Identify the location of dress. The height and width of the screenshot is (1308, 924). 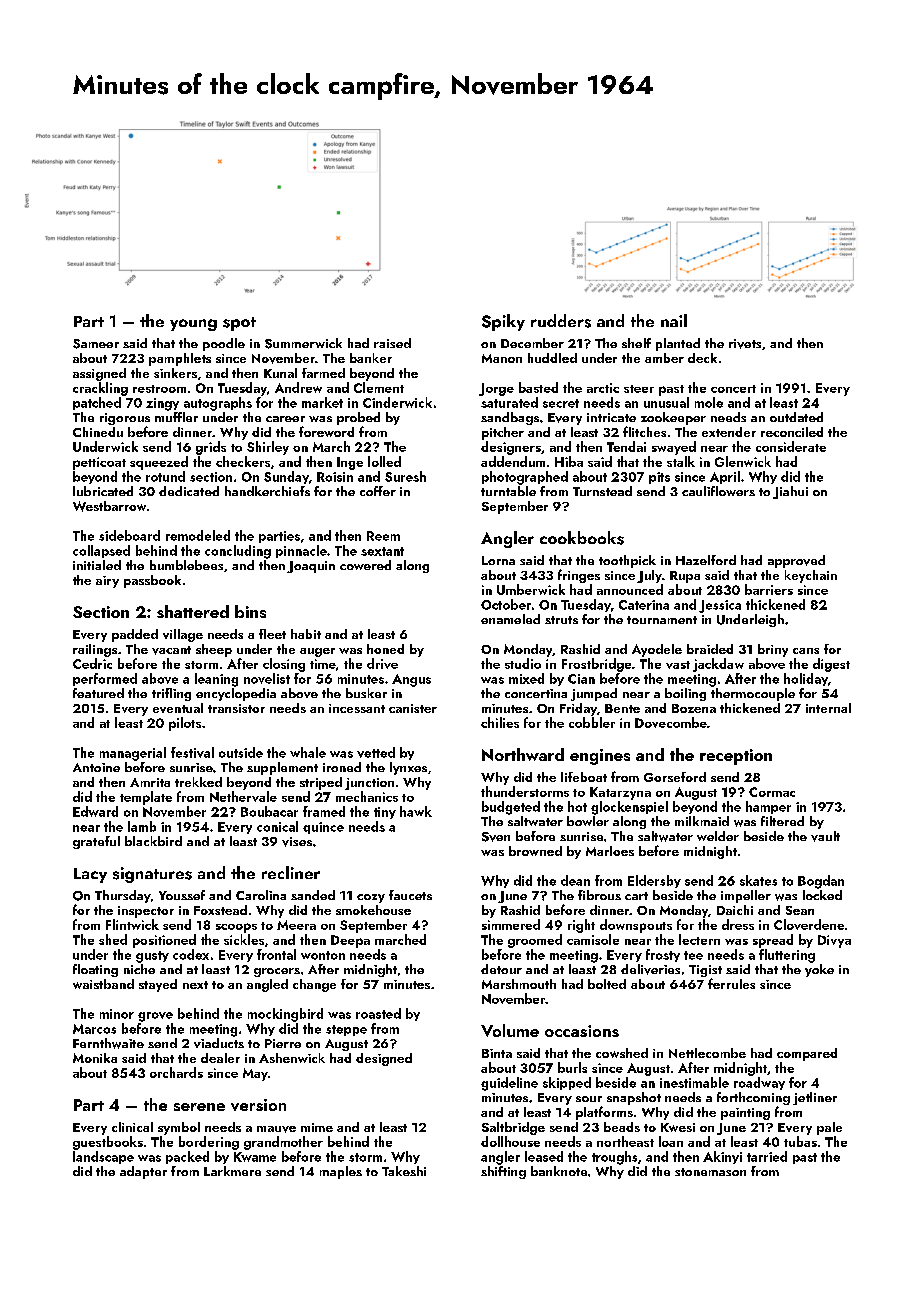
(738, 924).
